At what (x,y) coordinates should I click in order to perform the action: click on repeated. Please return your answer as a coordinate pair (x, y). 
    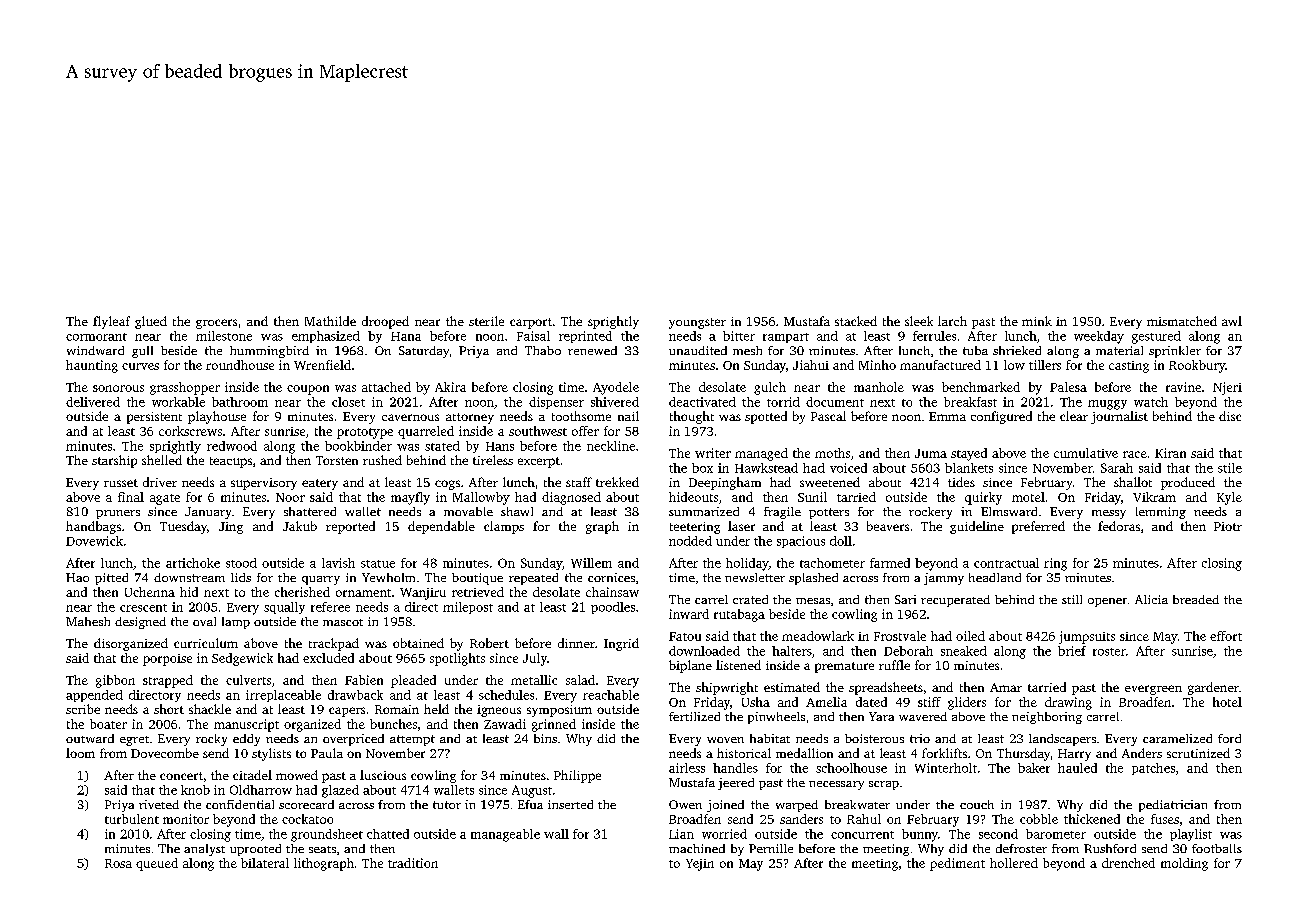
    Looking at the image, I should click on (533, 579).
